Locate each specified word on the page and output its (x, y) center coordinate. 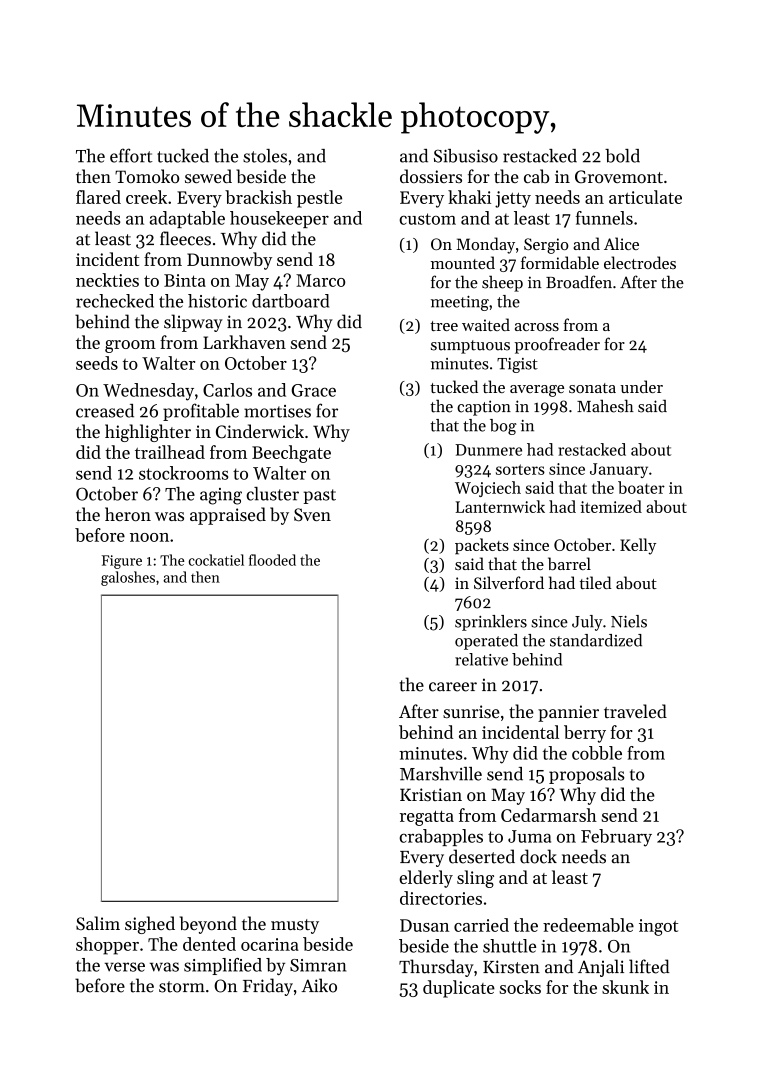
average (537, 391)
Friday (268, 987)
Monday (486, 245)
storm (182, 987)
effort (131, 155)
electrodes (640, 262)
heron (128, 514)
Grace (313, 390)
